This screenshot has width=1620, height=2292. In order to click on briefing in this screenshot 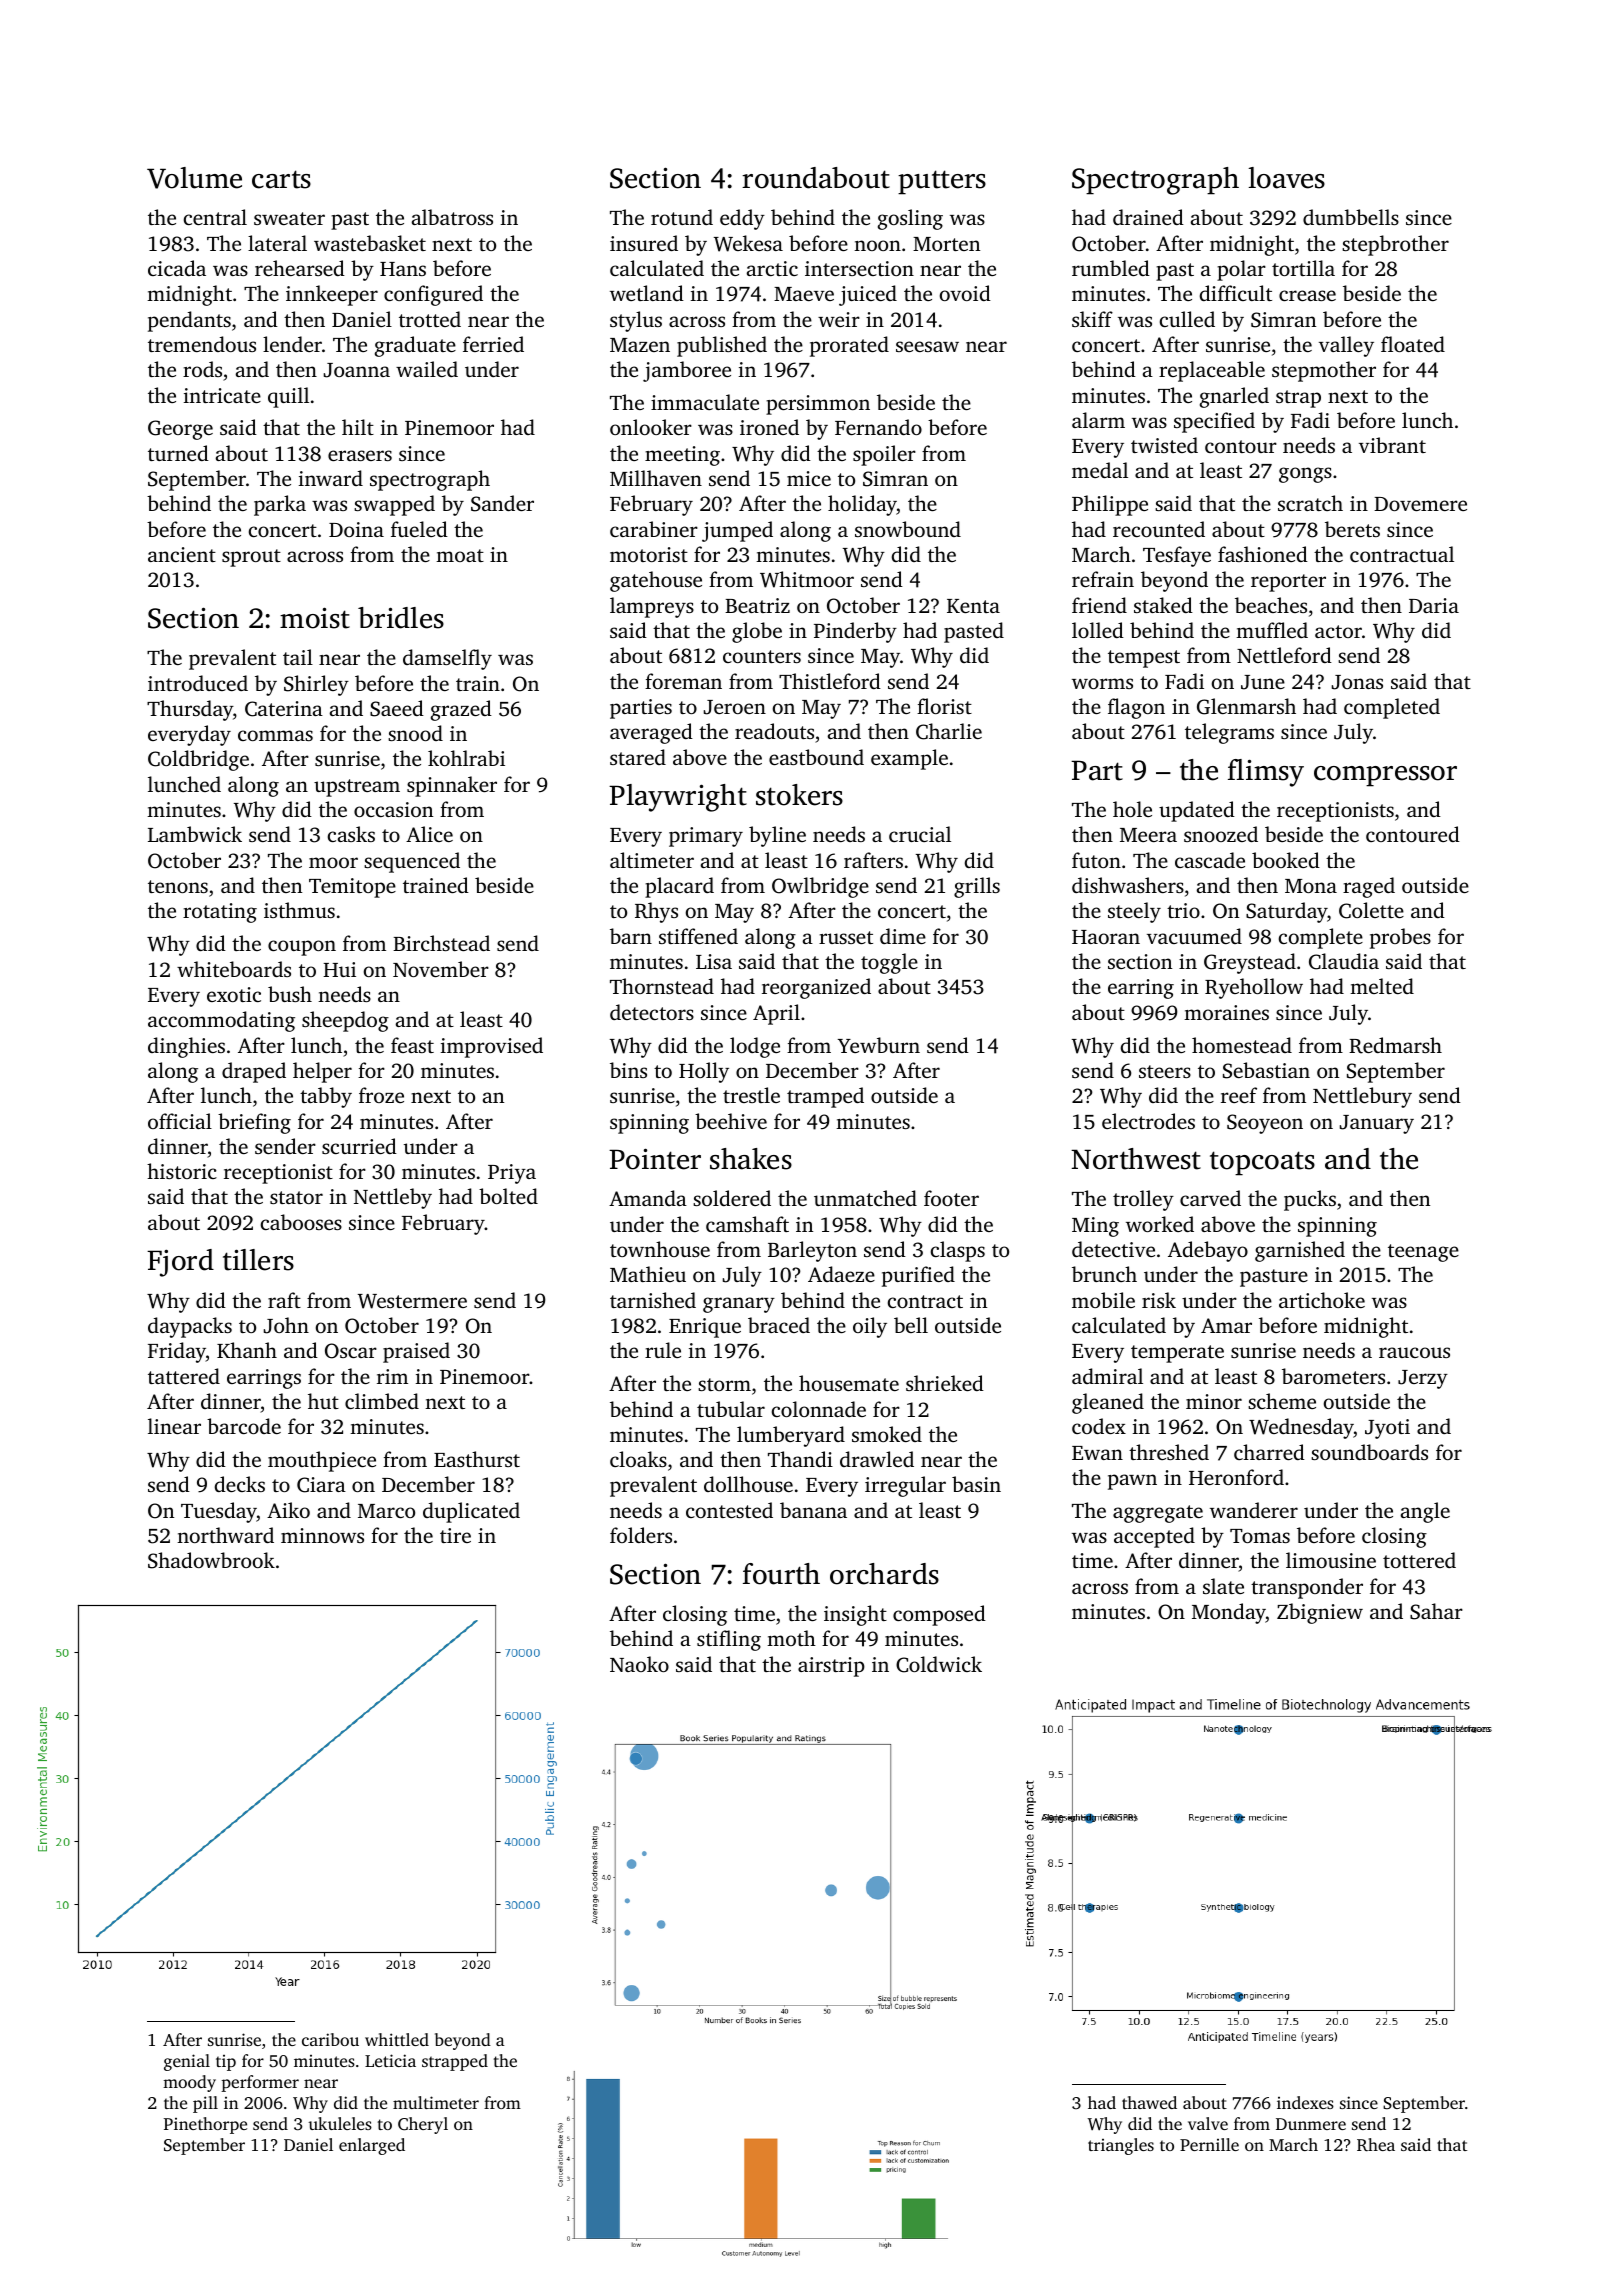, I will do `click(254, 1123)`.
